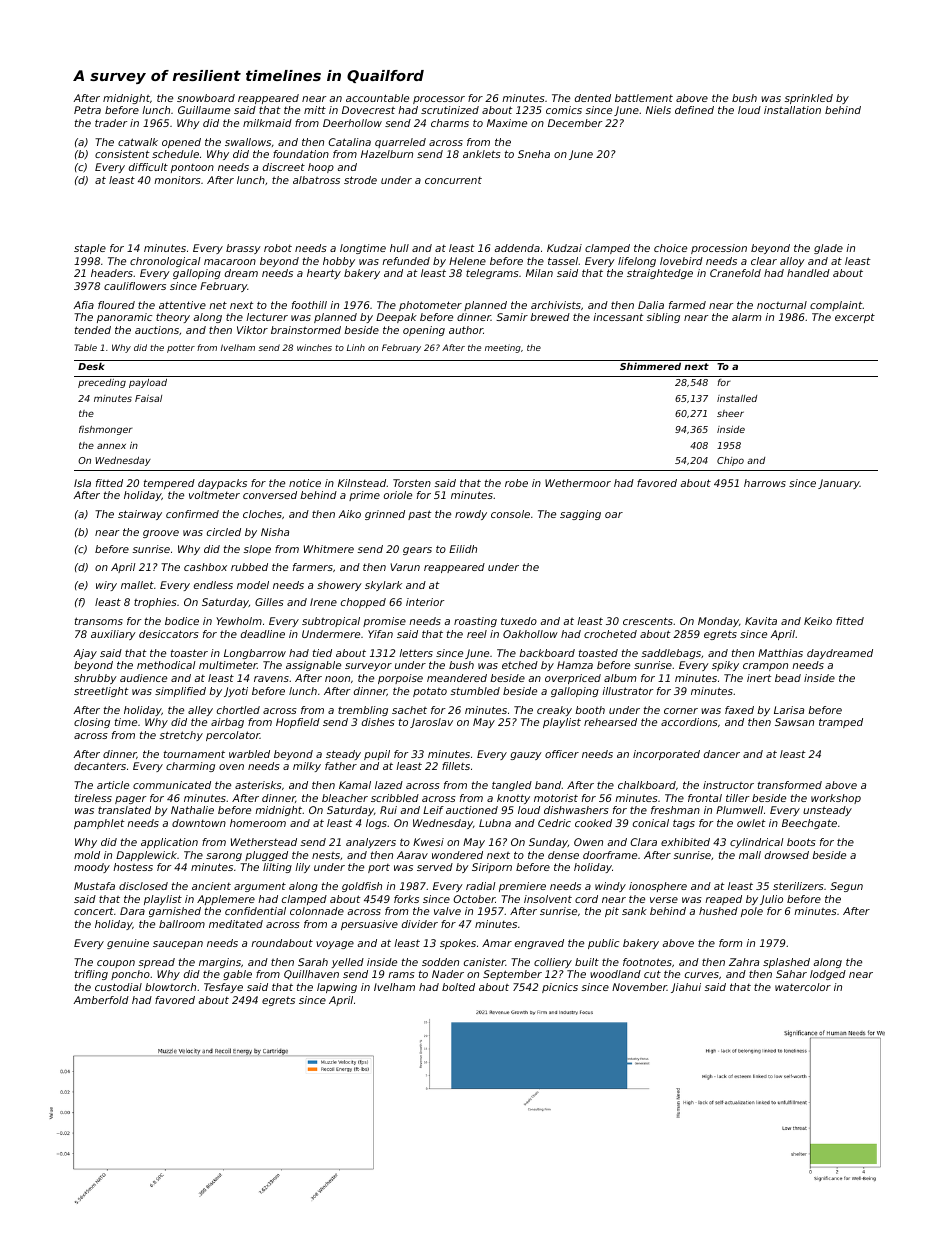 This screenshot has height=1233, width=952. What do you see at coordinates (337, 988) in the screenshot?
I see `lapwing` at bounding box center [337, 988].
